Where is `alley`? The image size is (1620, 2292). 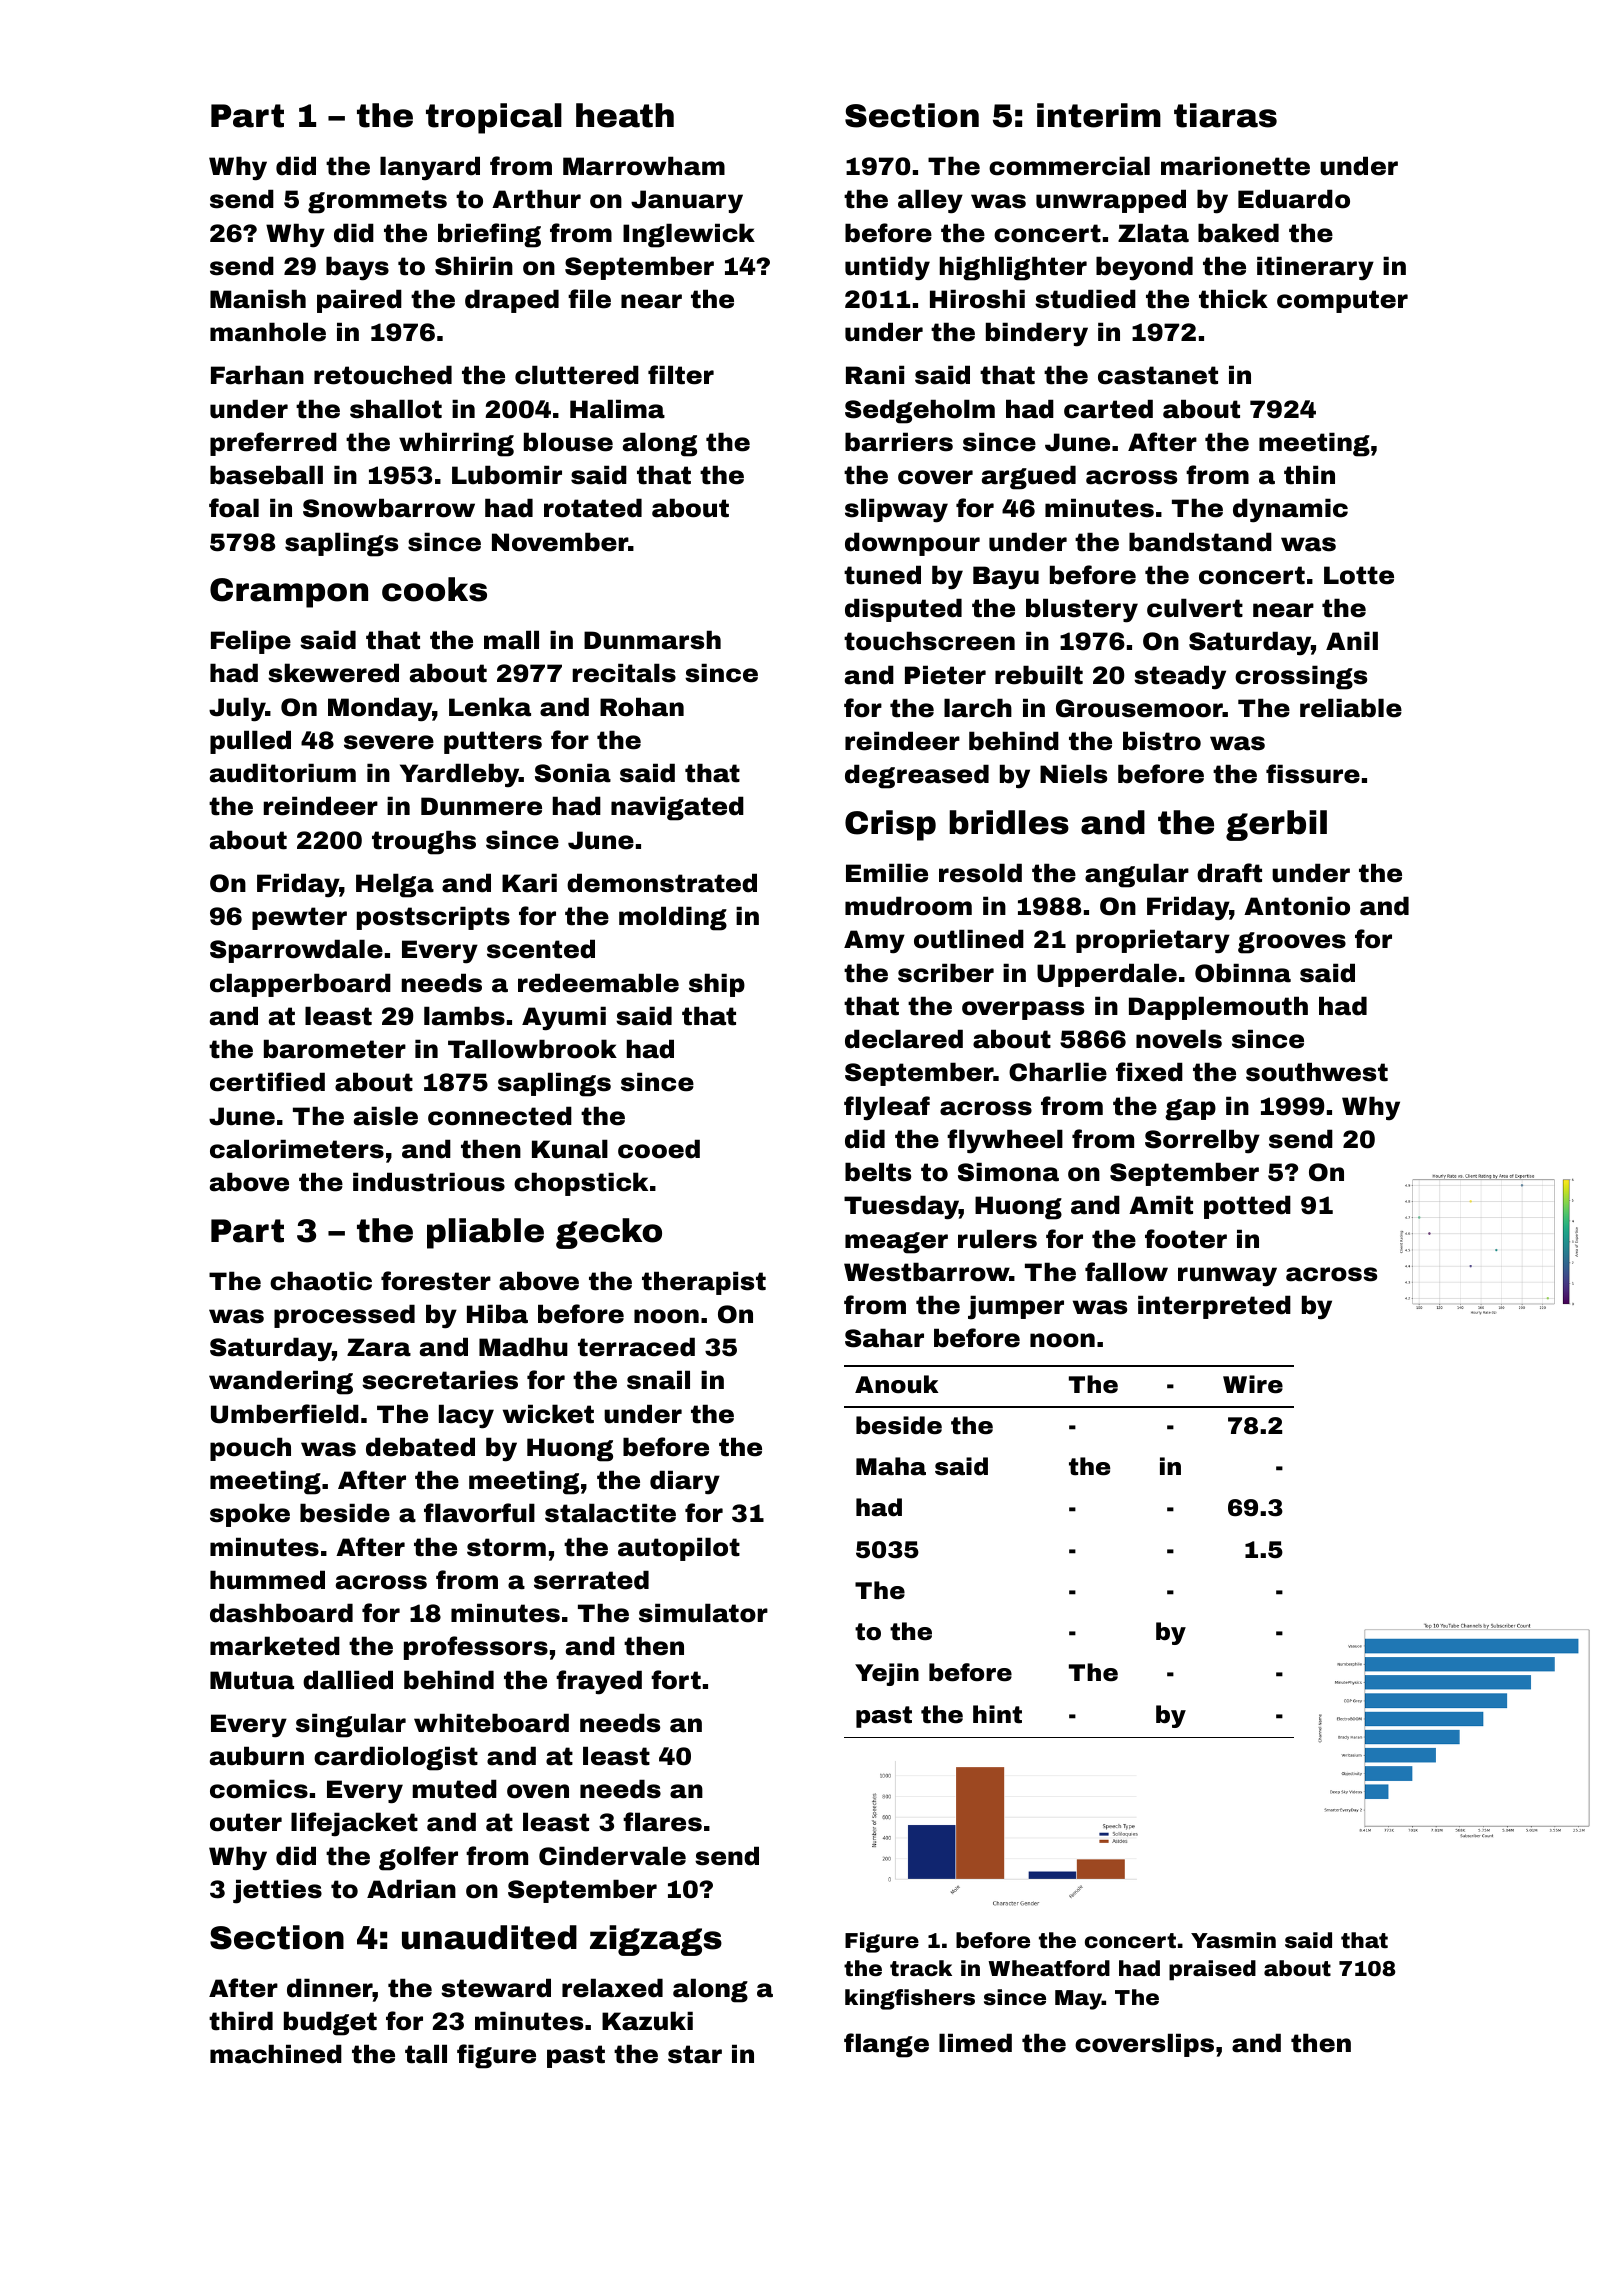 alley is located at coordinates (930, 201).
